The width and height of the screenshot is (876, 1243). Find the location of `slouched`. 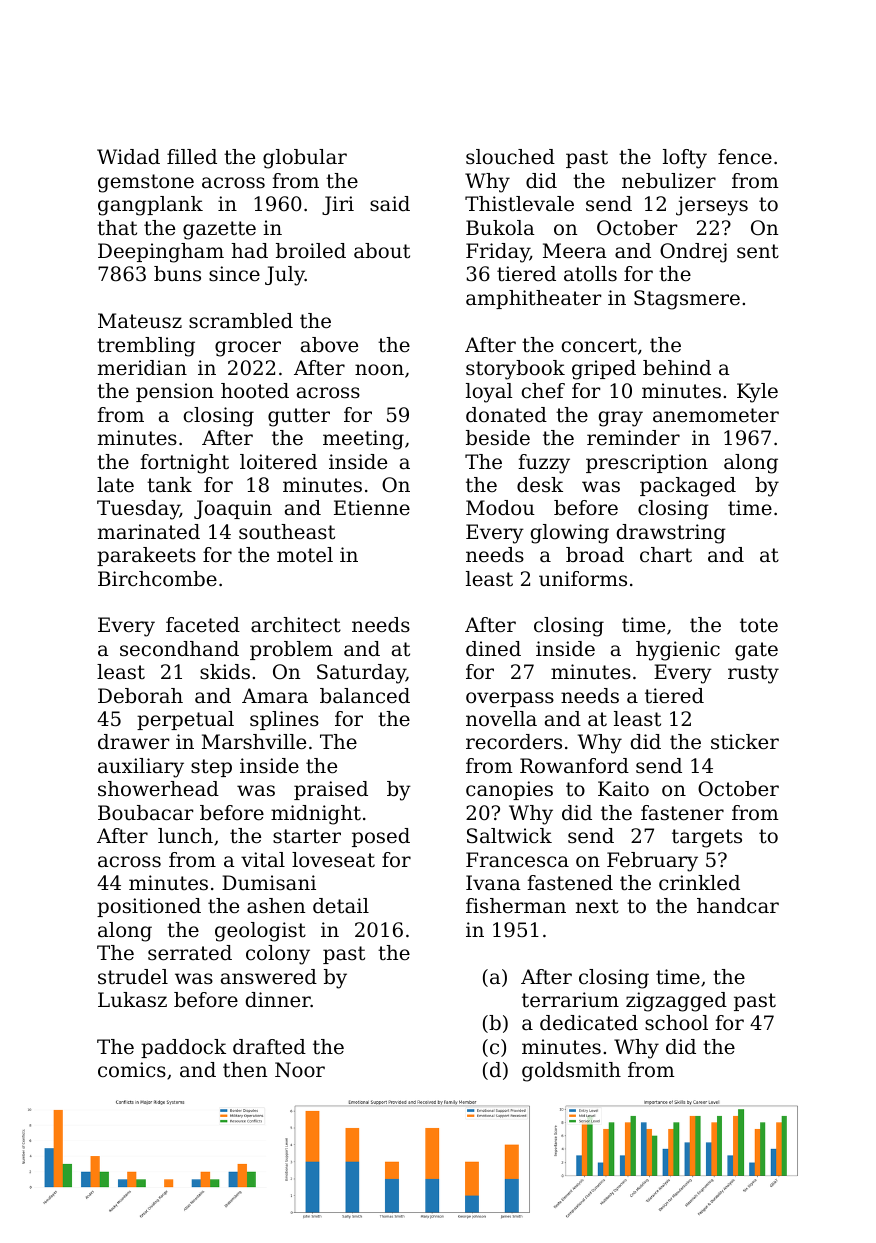

slouched is located at coordinates (510, 157).
